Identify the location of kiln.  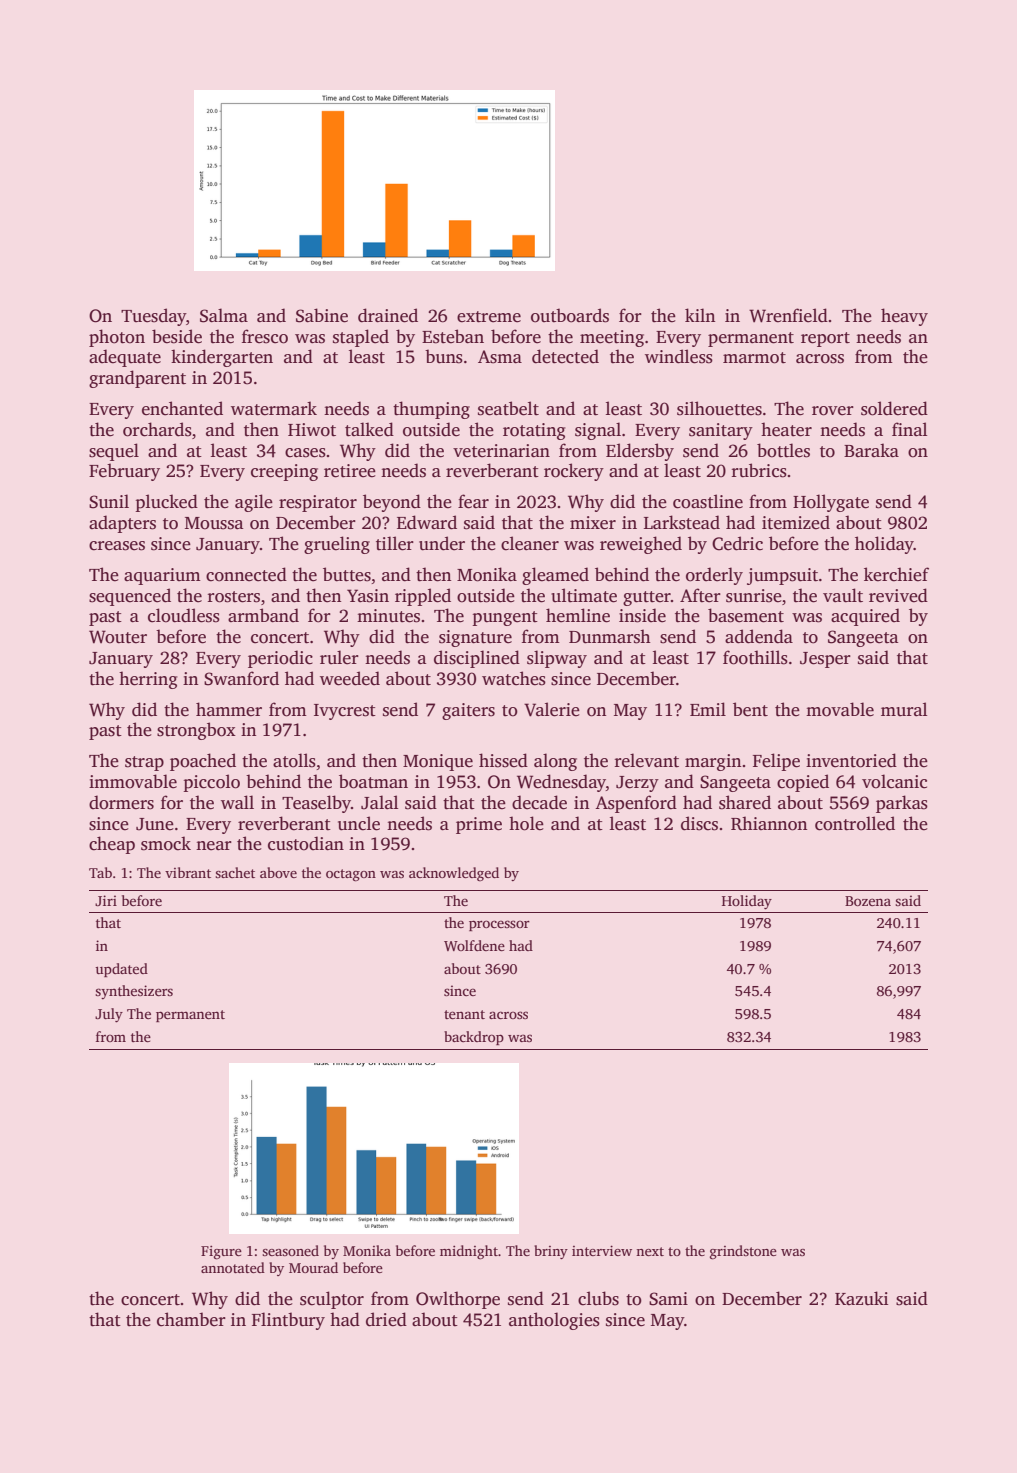
(700, 315).
